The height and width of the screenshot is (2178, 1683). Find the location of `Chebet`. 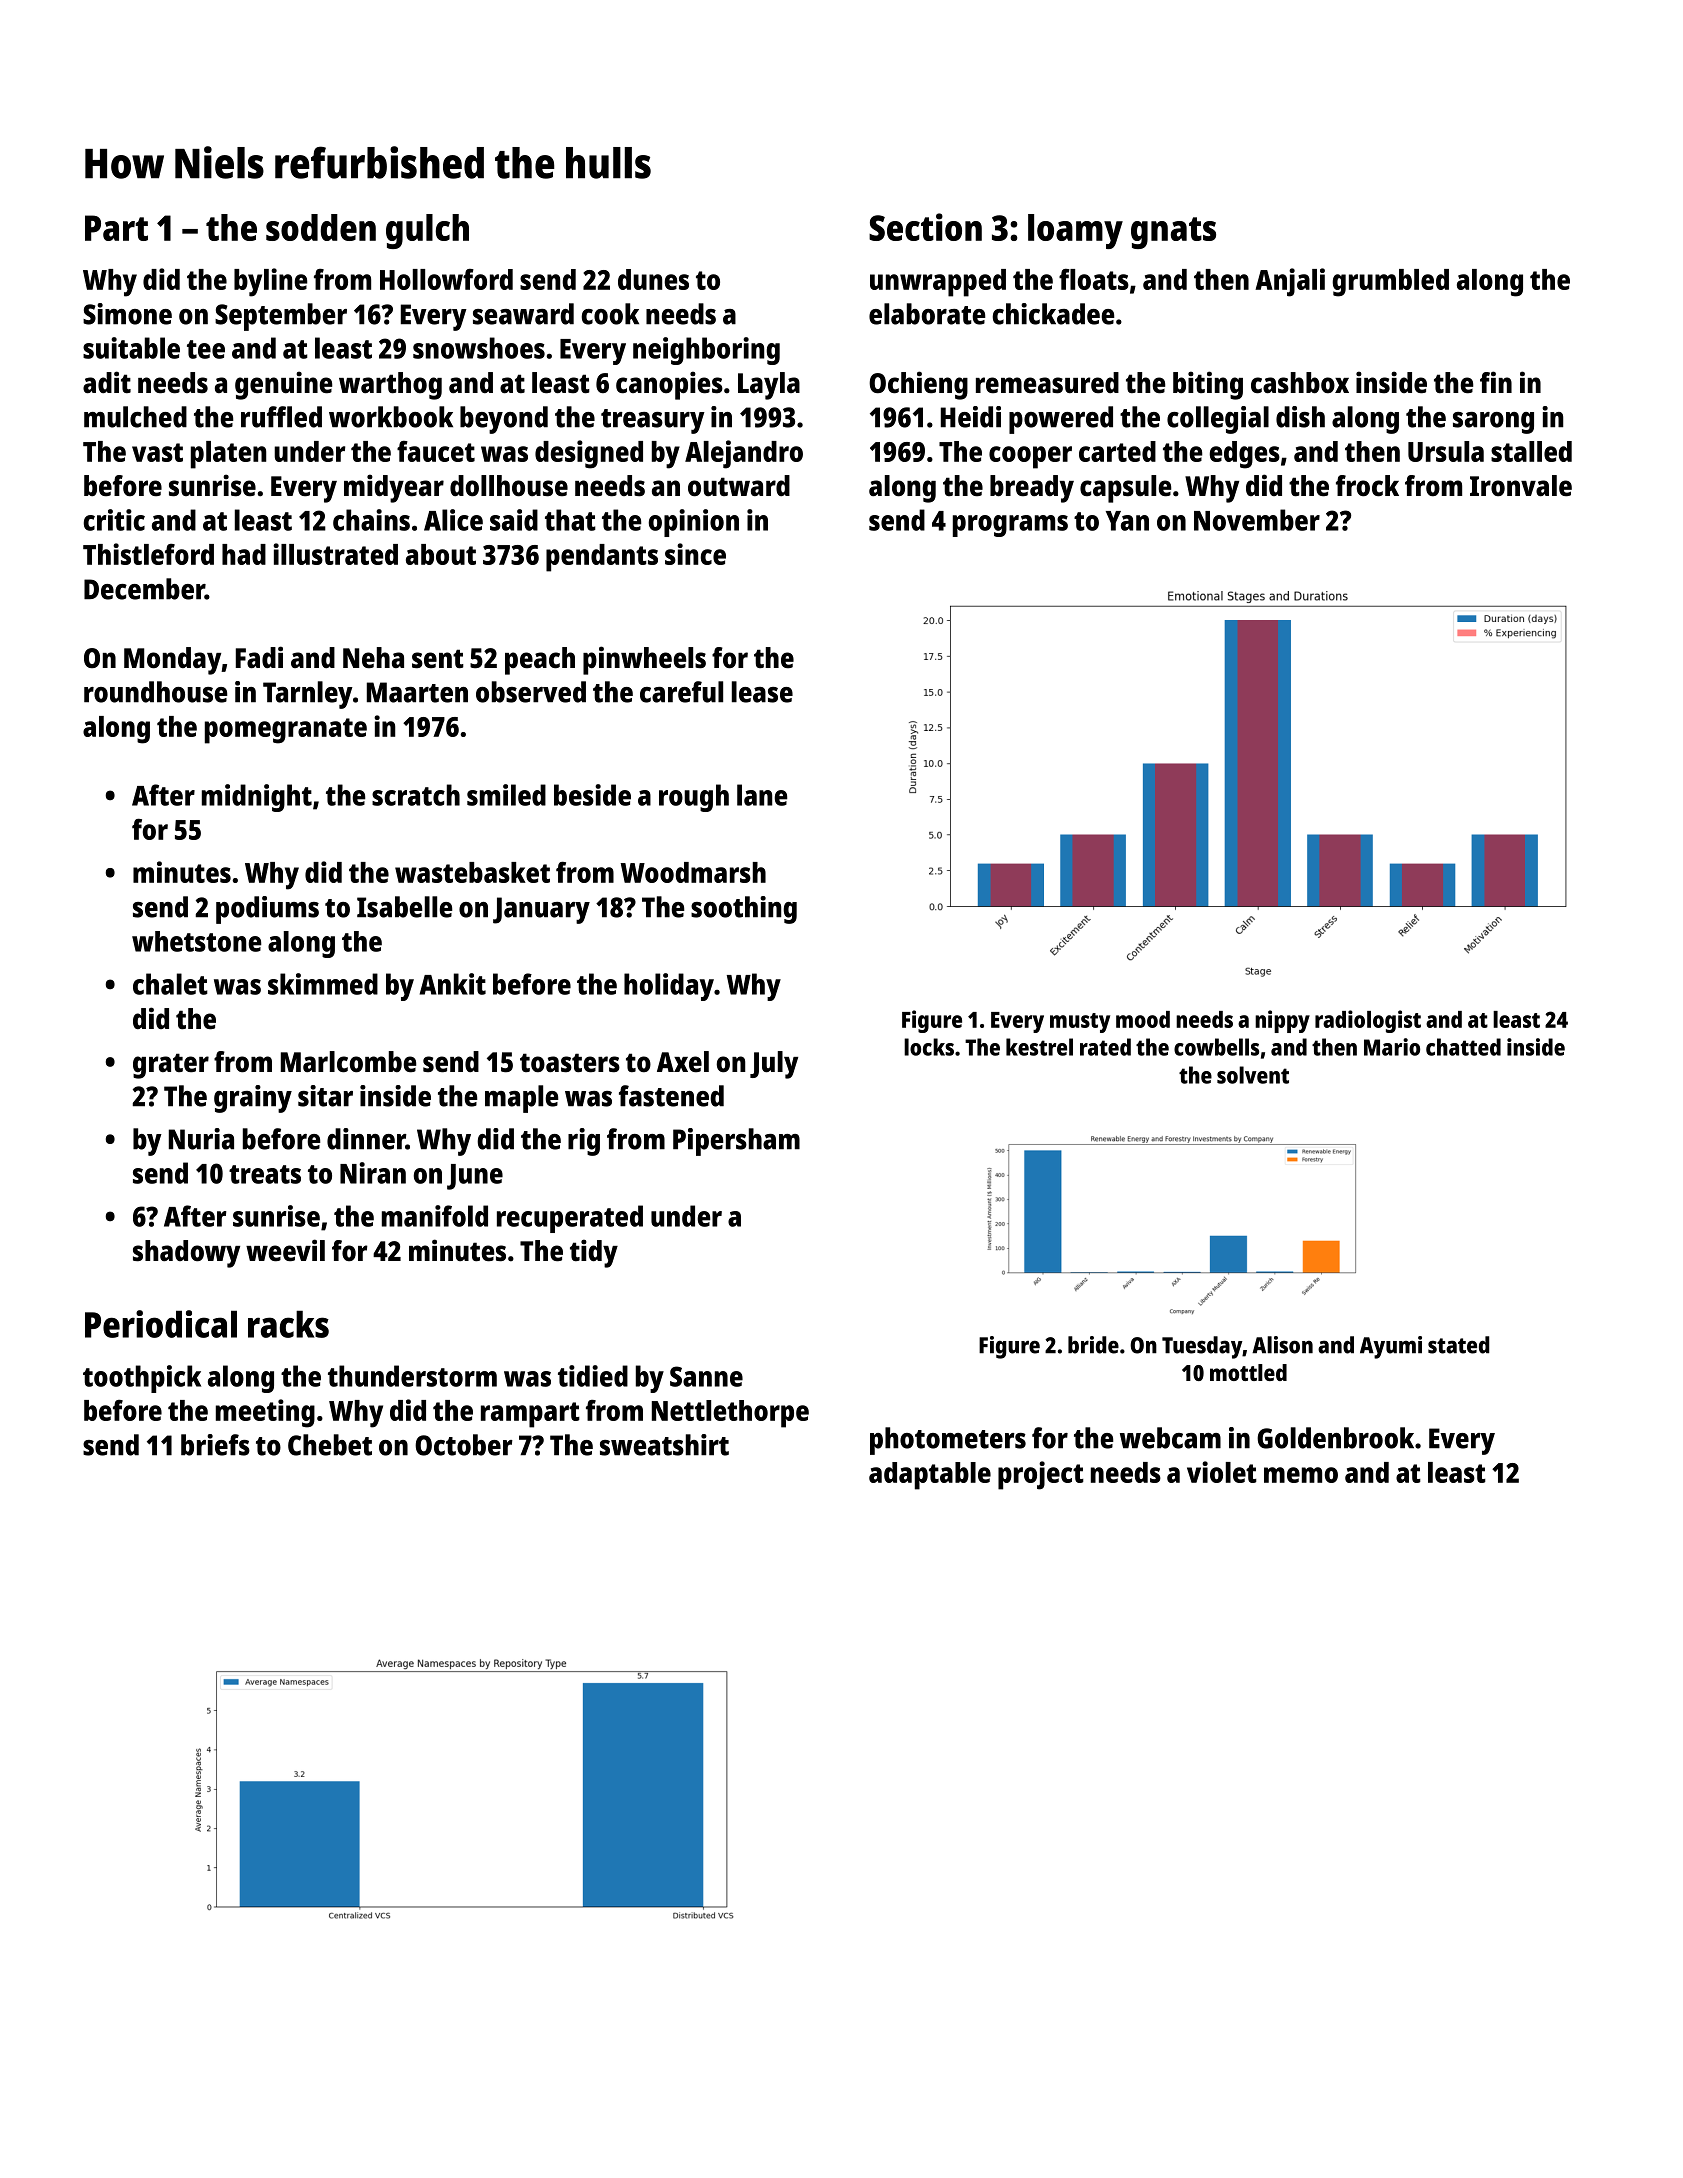

Chebet is located at coordinates (330, 1445).
